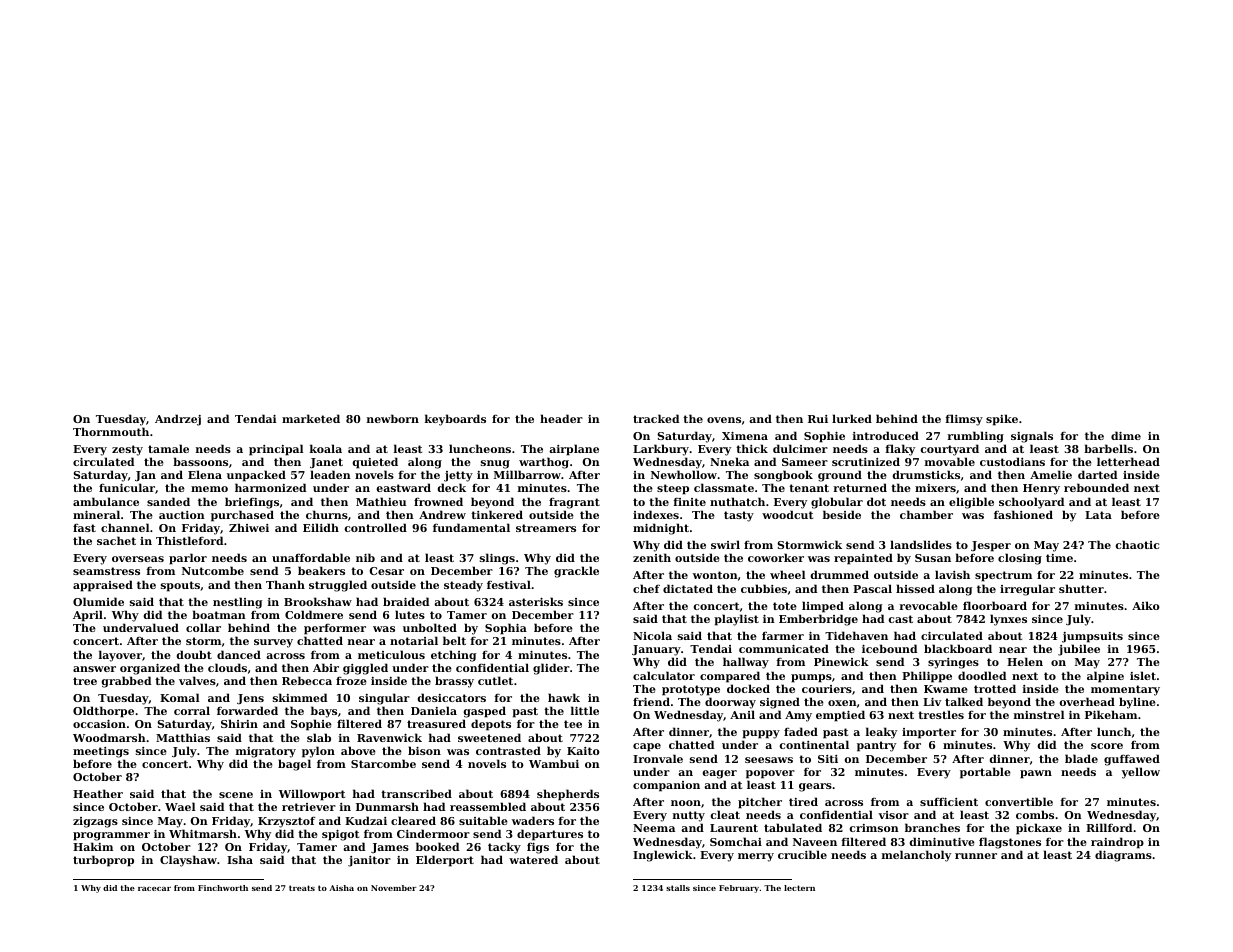 This screenshot has width=1233, height=952. I want to click on tracked, so click(656, 418).
